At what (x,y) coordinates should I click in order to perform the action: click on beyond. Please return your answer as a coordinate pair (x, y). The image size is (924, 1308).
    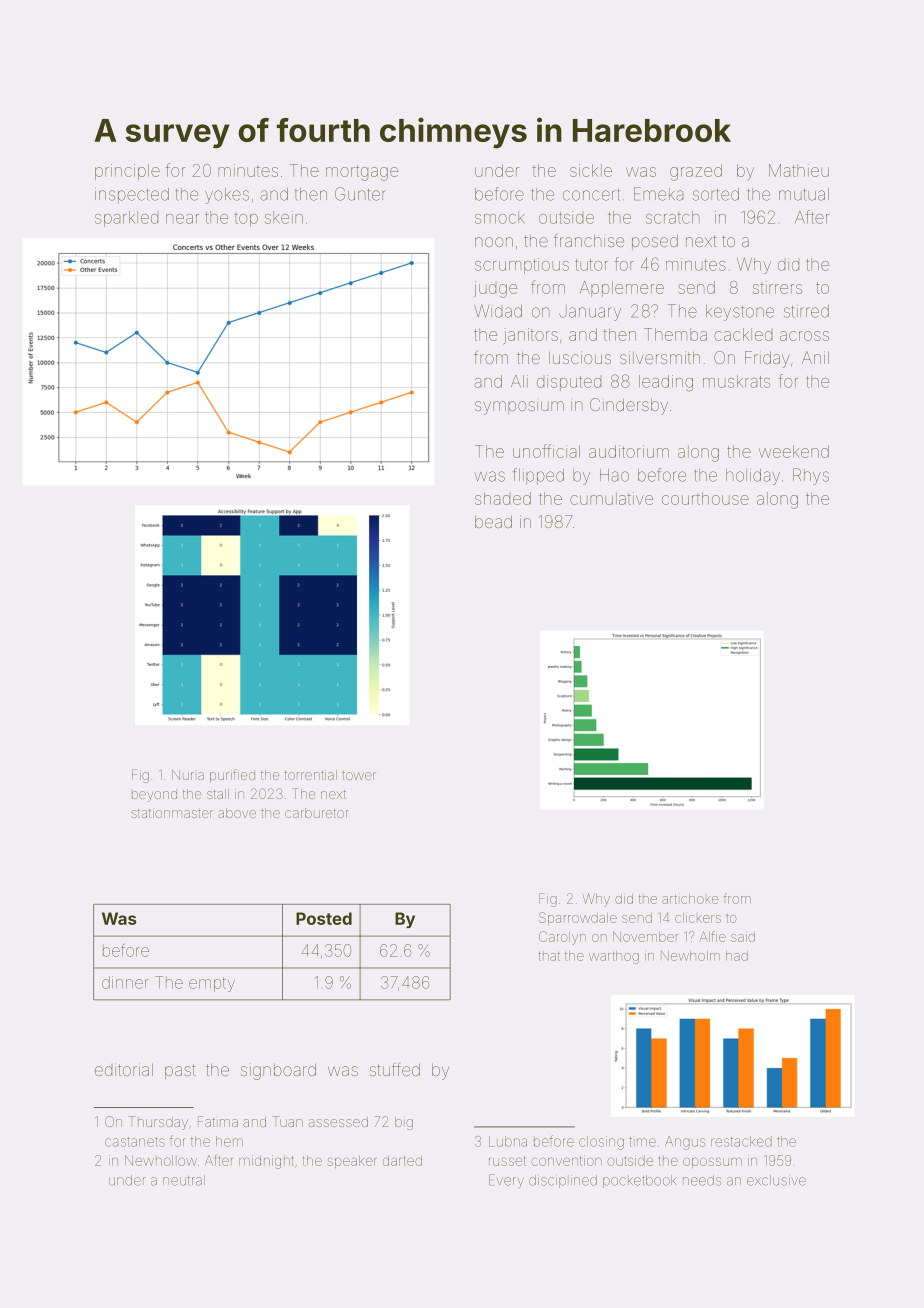
    Looking at the image, I should click on (154, 796).
